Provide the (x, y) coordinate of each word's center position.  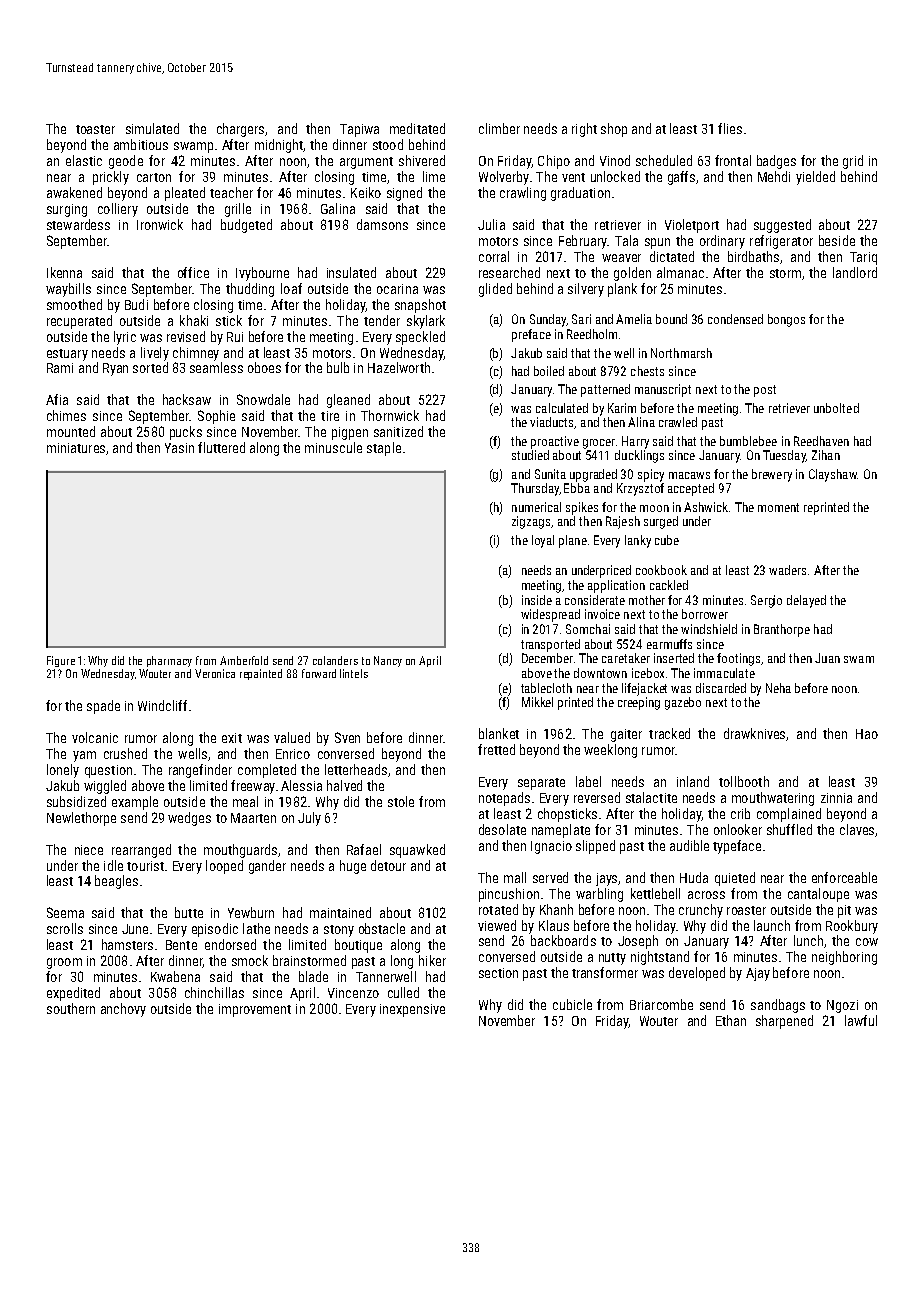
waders (787, 570)
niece (89, 850)
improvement (255, 1010)
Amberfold (244, 660)
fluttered (221, 447)
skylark (426, 322)
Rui (235, 337)
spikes (582, 508)
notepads (504, 799)
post (765, 391)
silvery (586, 290)
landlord (855, 272)
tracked (669, 733)
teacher (231, 192)
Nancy (388, 661)
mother (647, 600)
